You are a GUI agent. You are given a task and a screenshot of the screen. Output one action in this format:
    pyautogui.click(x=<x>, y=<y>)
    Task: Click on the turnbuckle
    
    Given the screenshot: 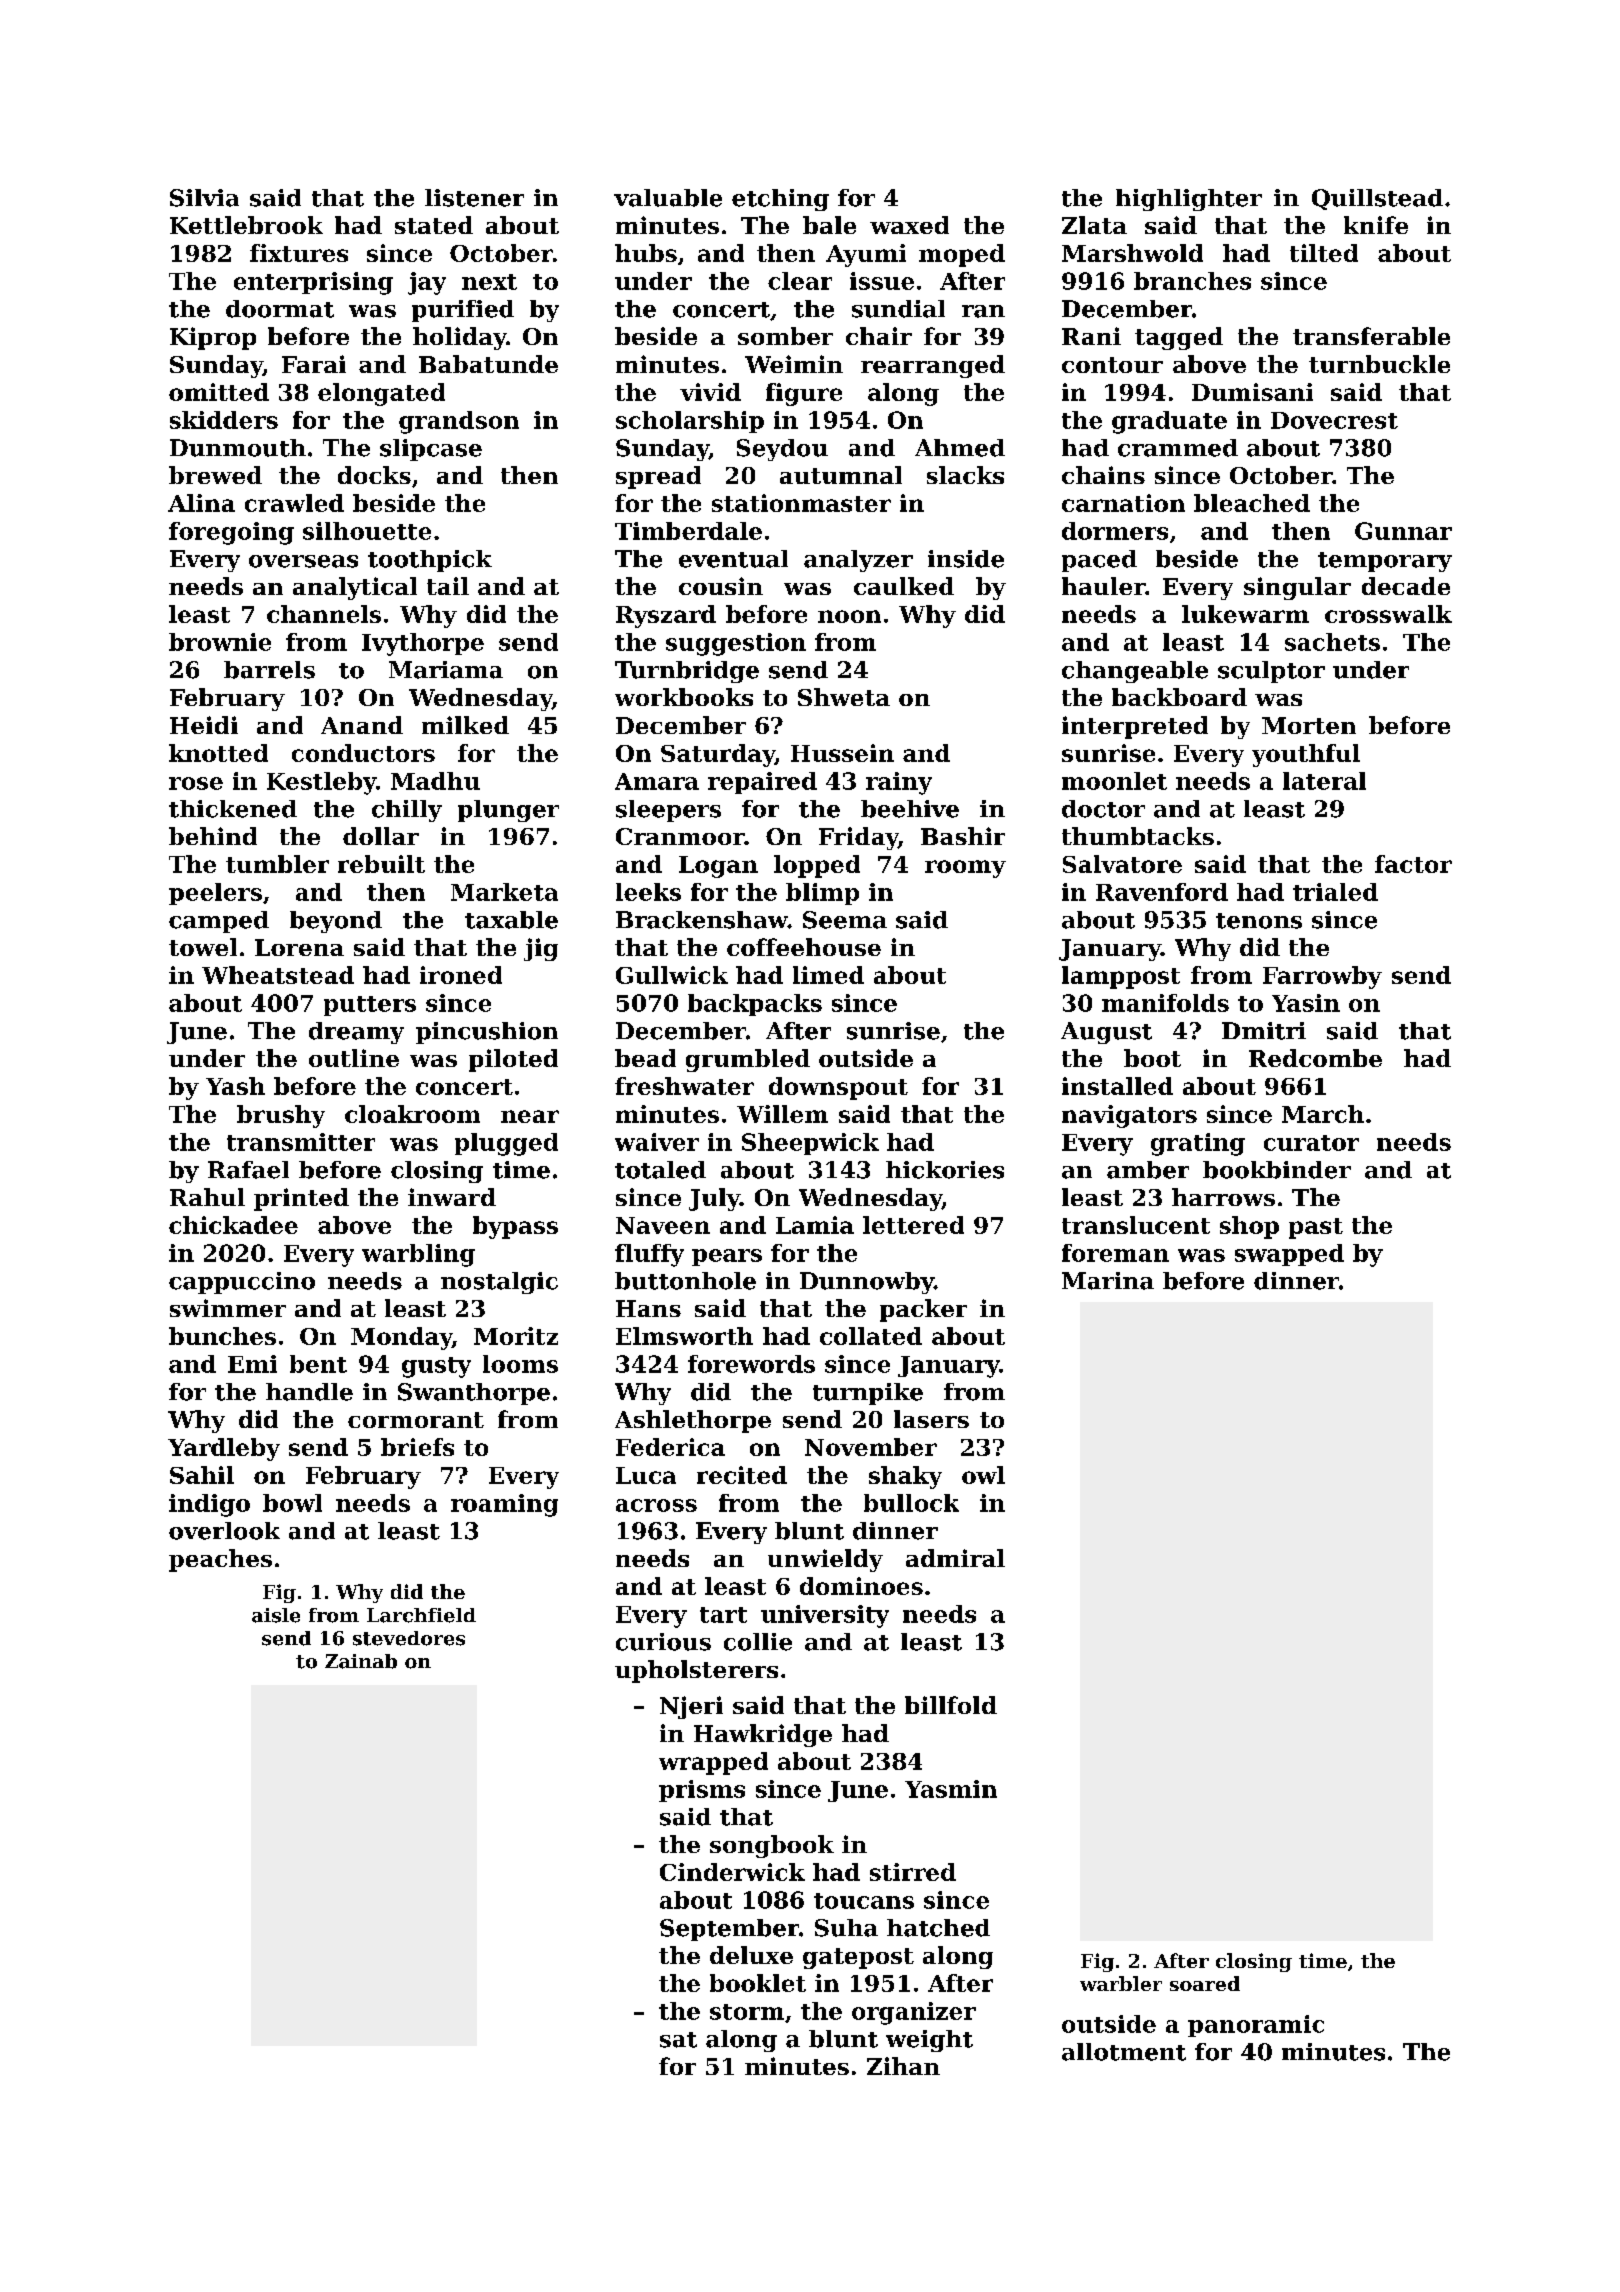 What is the action you would take?
    pyautogui.click(x=1379, y=364)
